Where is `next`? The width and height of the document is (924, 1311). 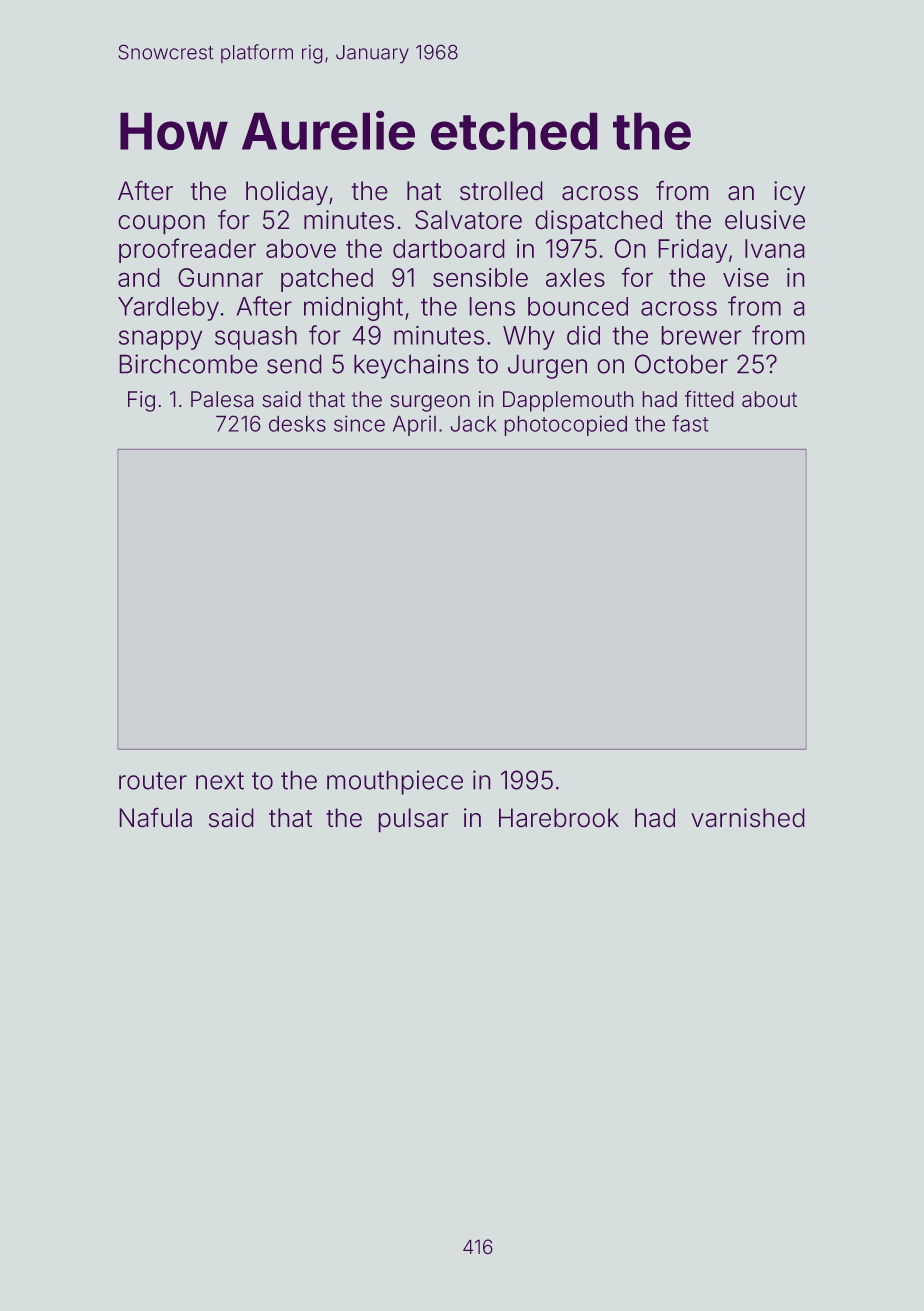 next is located at coordinates (220, 781).
